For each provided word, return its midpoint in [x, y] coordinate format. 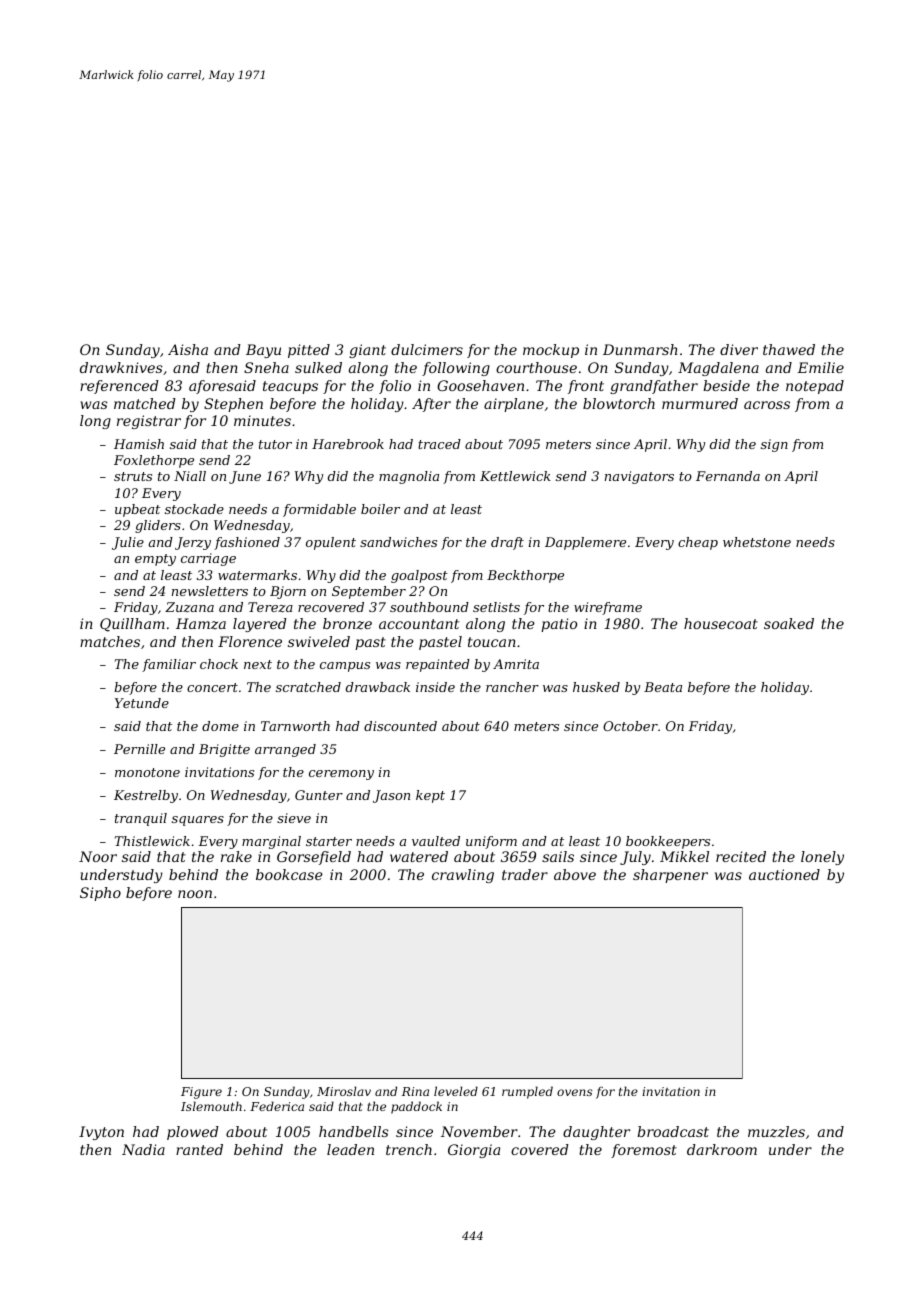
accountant [419, 624]
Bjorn [288, 592]
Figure [201, 1093]
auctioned [784, 874]
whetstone [757, 542]
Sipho [100, 894]
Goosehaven [480, 385]
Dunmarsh [640, 349]
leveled [456, 1091]
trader [525, 874]
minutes [262, 420]
